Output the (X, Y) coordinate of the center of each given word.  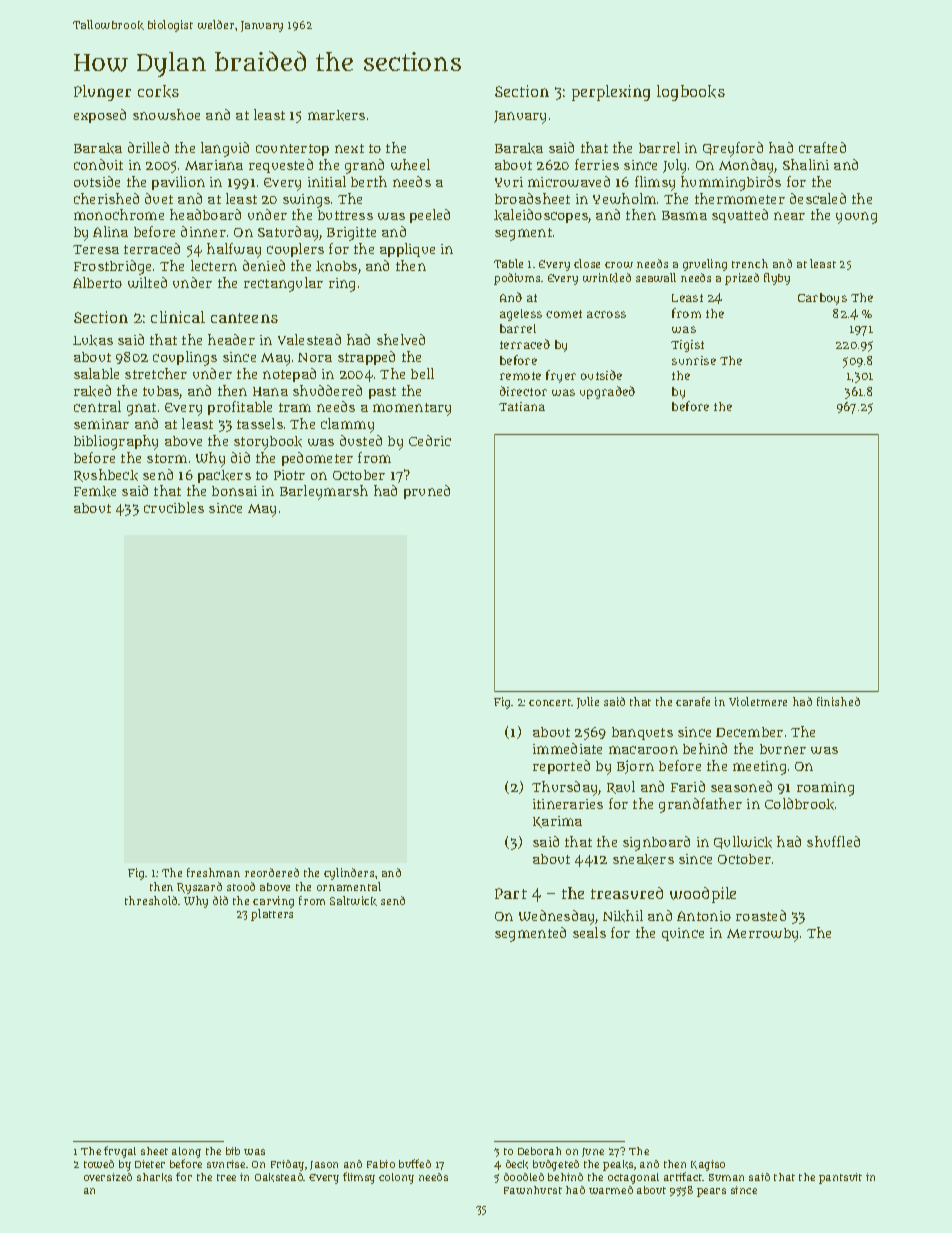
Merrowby (762, 935)
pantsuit (840, 1178)
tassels (260, 423)
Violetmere (758, 701)
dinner (203, 231)
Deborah (539, 1151)
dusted (361, 440)
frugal (120, 1152)
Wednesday (557, 917)
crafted (822, 147)
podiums (517, 279)
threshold (151, 900)
